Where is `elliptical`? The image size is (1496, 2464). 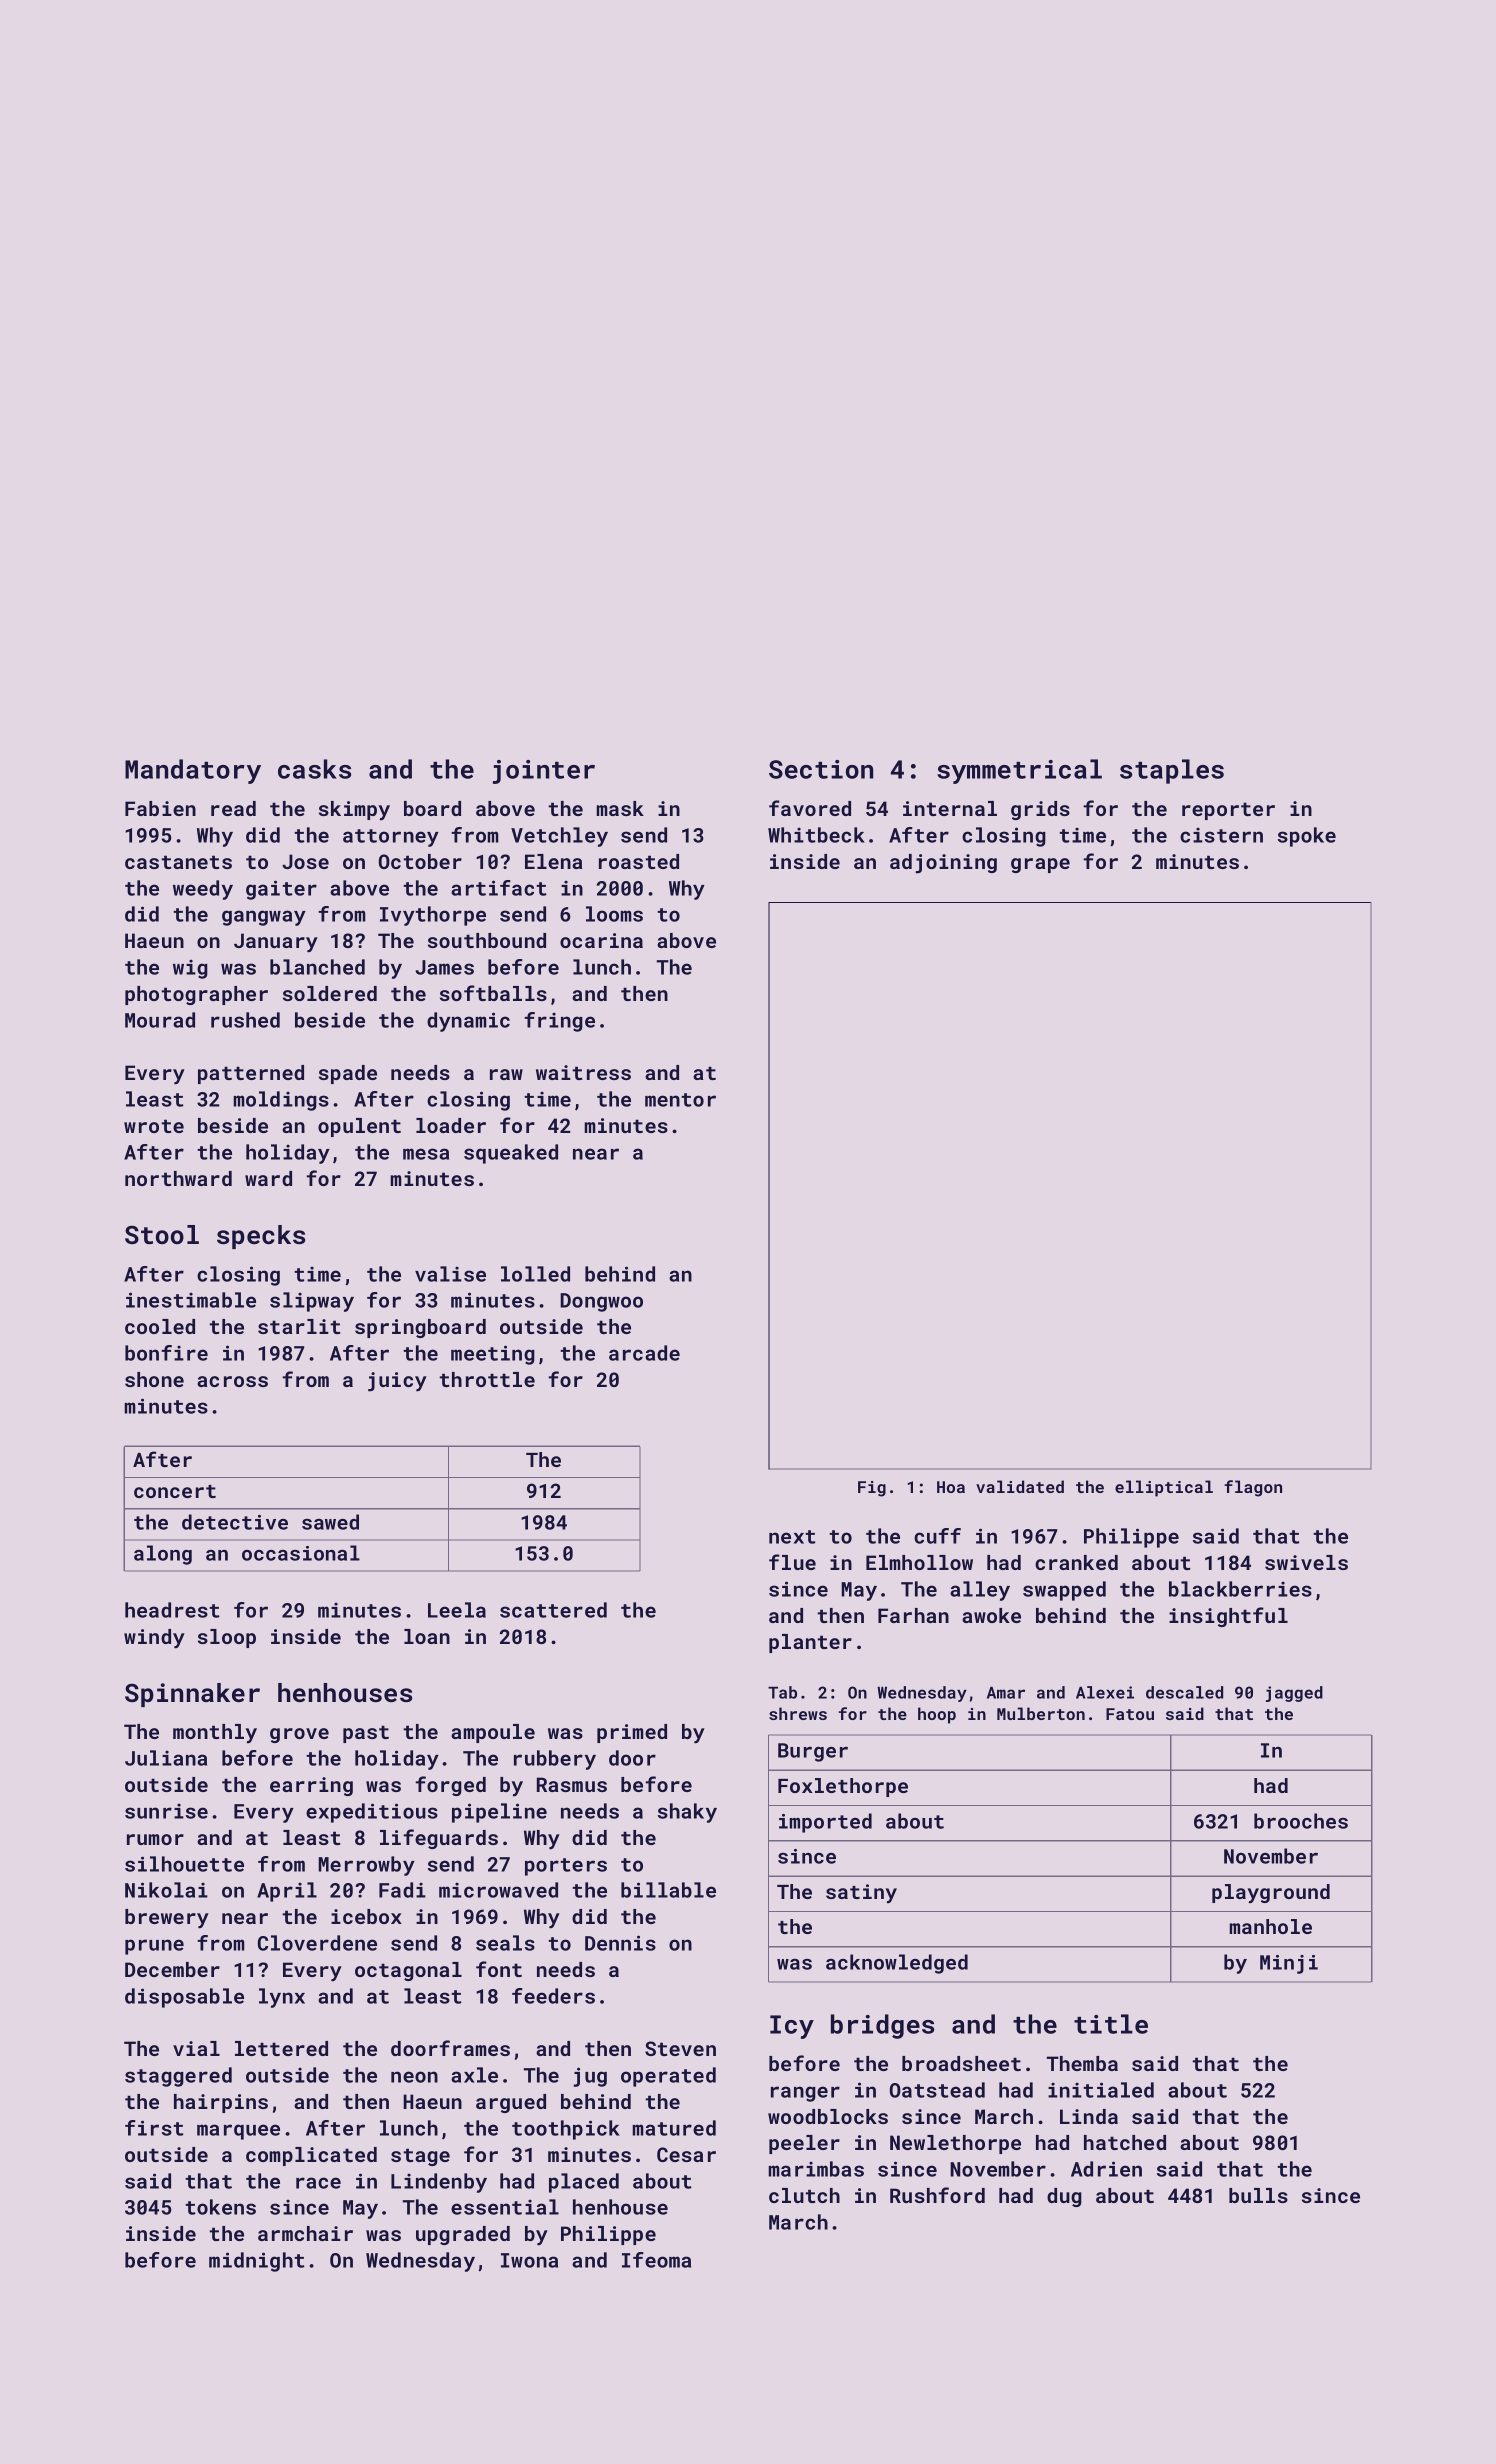
elliptical is located at coordinates (1164, 1488).
